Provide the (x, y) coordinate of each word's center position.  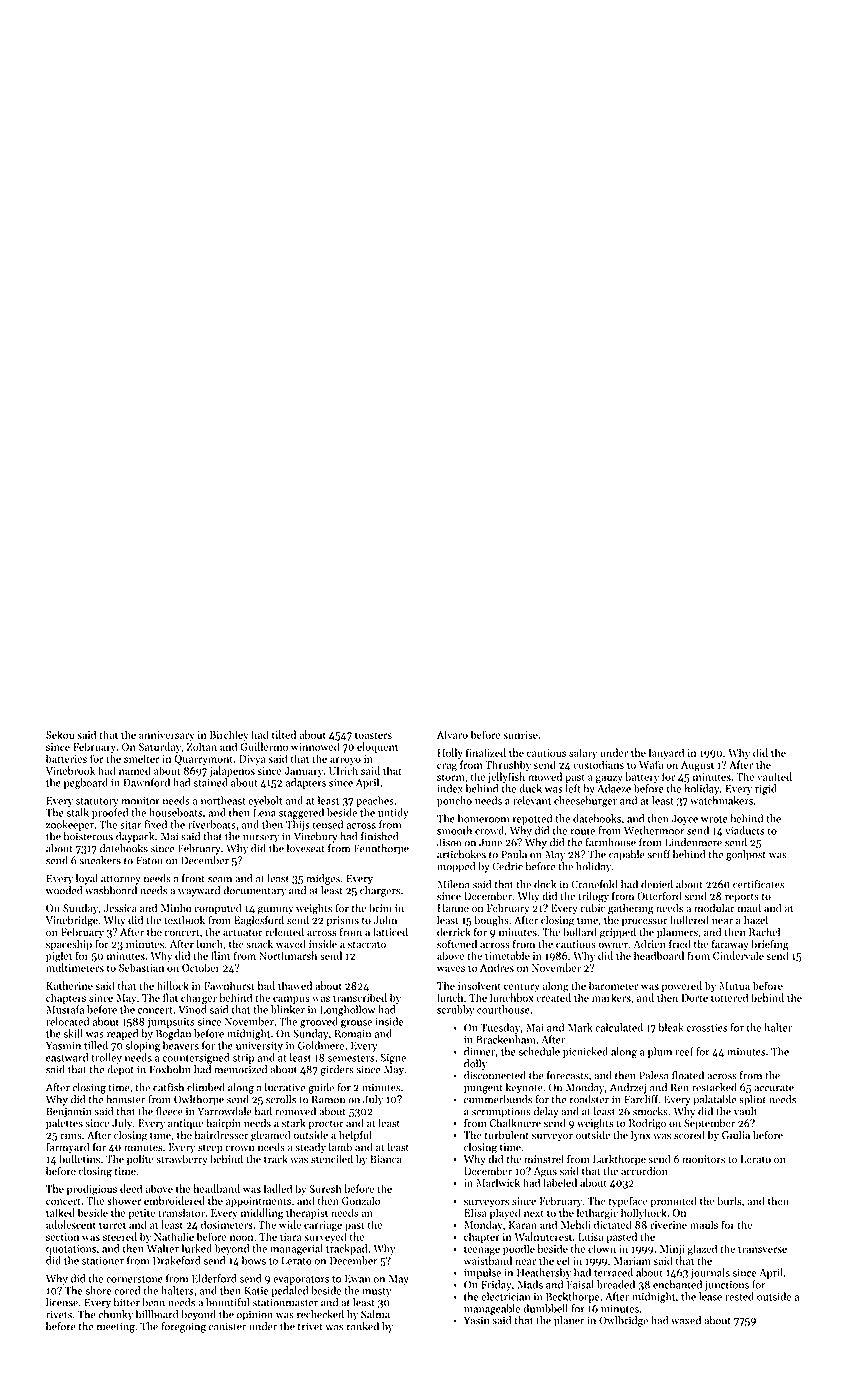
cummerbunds (498, 1099)
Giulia (736, 1135)
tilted (284, 734)
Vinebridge (72, 921)
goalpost (746, 855)
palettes (64, 1123)
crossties (707, 1028)
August (697, 766)
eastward (67, 1057)
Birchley (229, 735)
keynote (524, 1088)
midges (323, 879)
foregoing (183, 1327)
